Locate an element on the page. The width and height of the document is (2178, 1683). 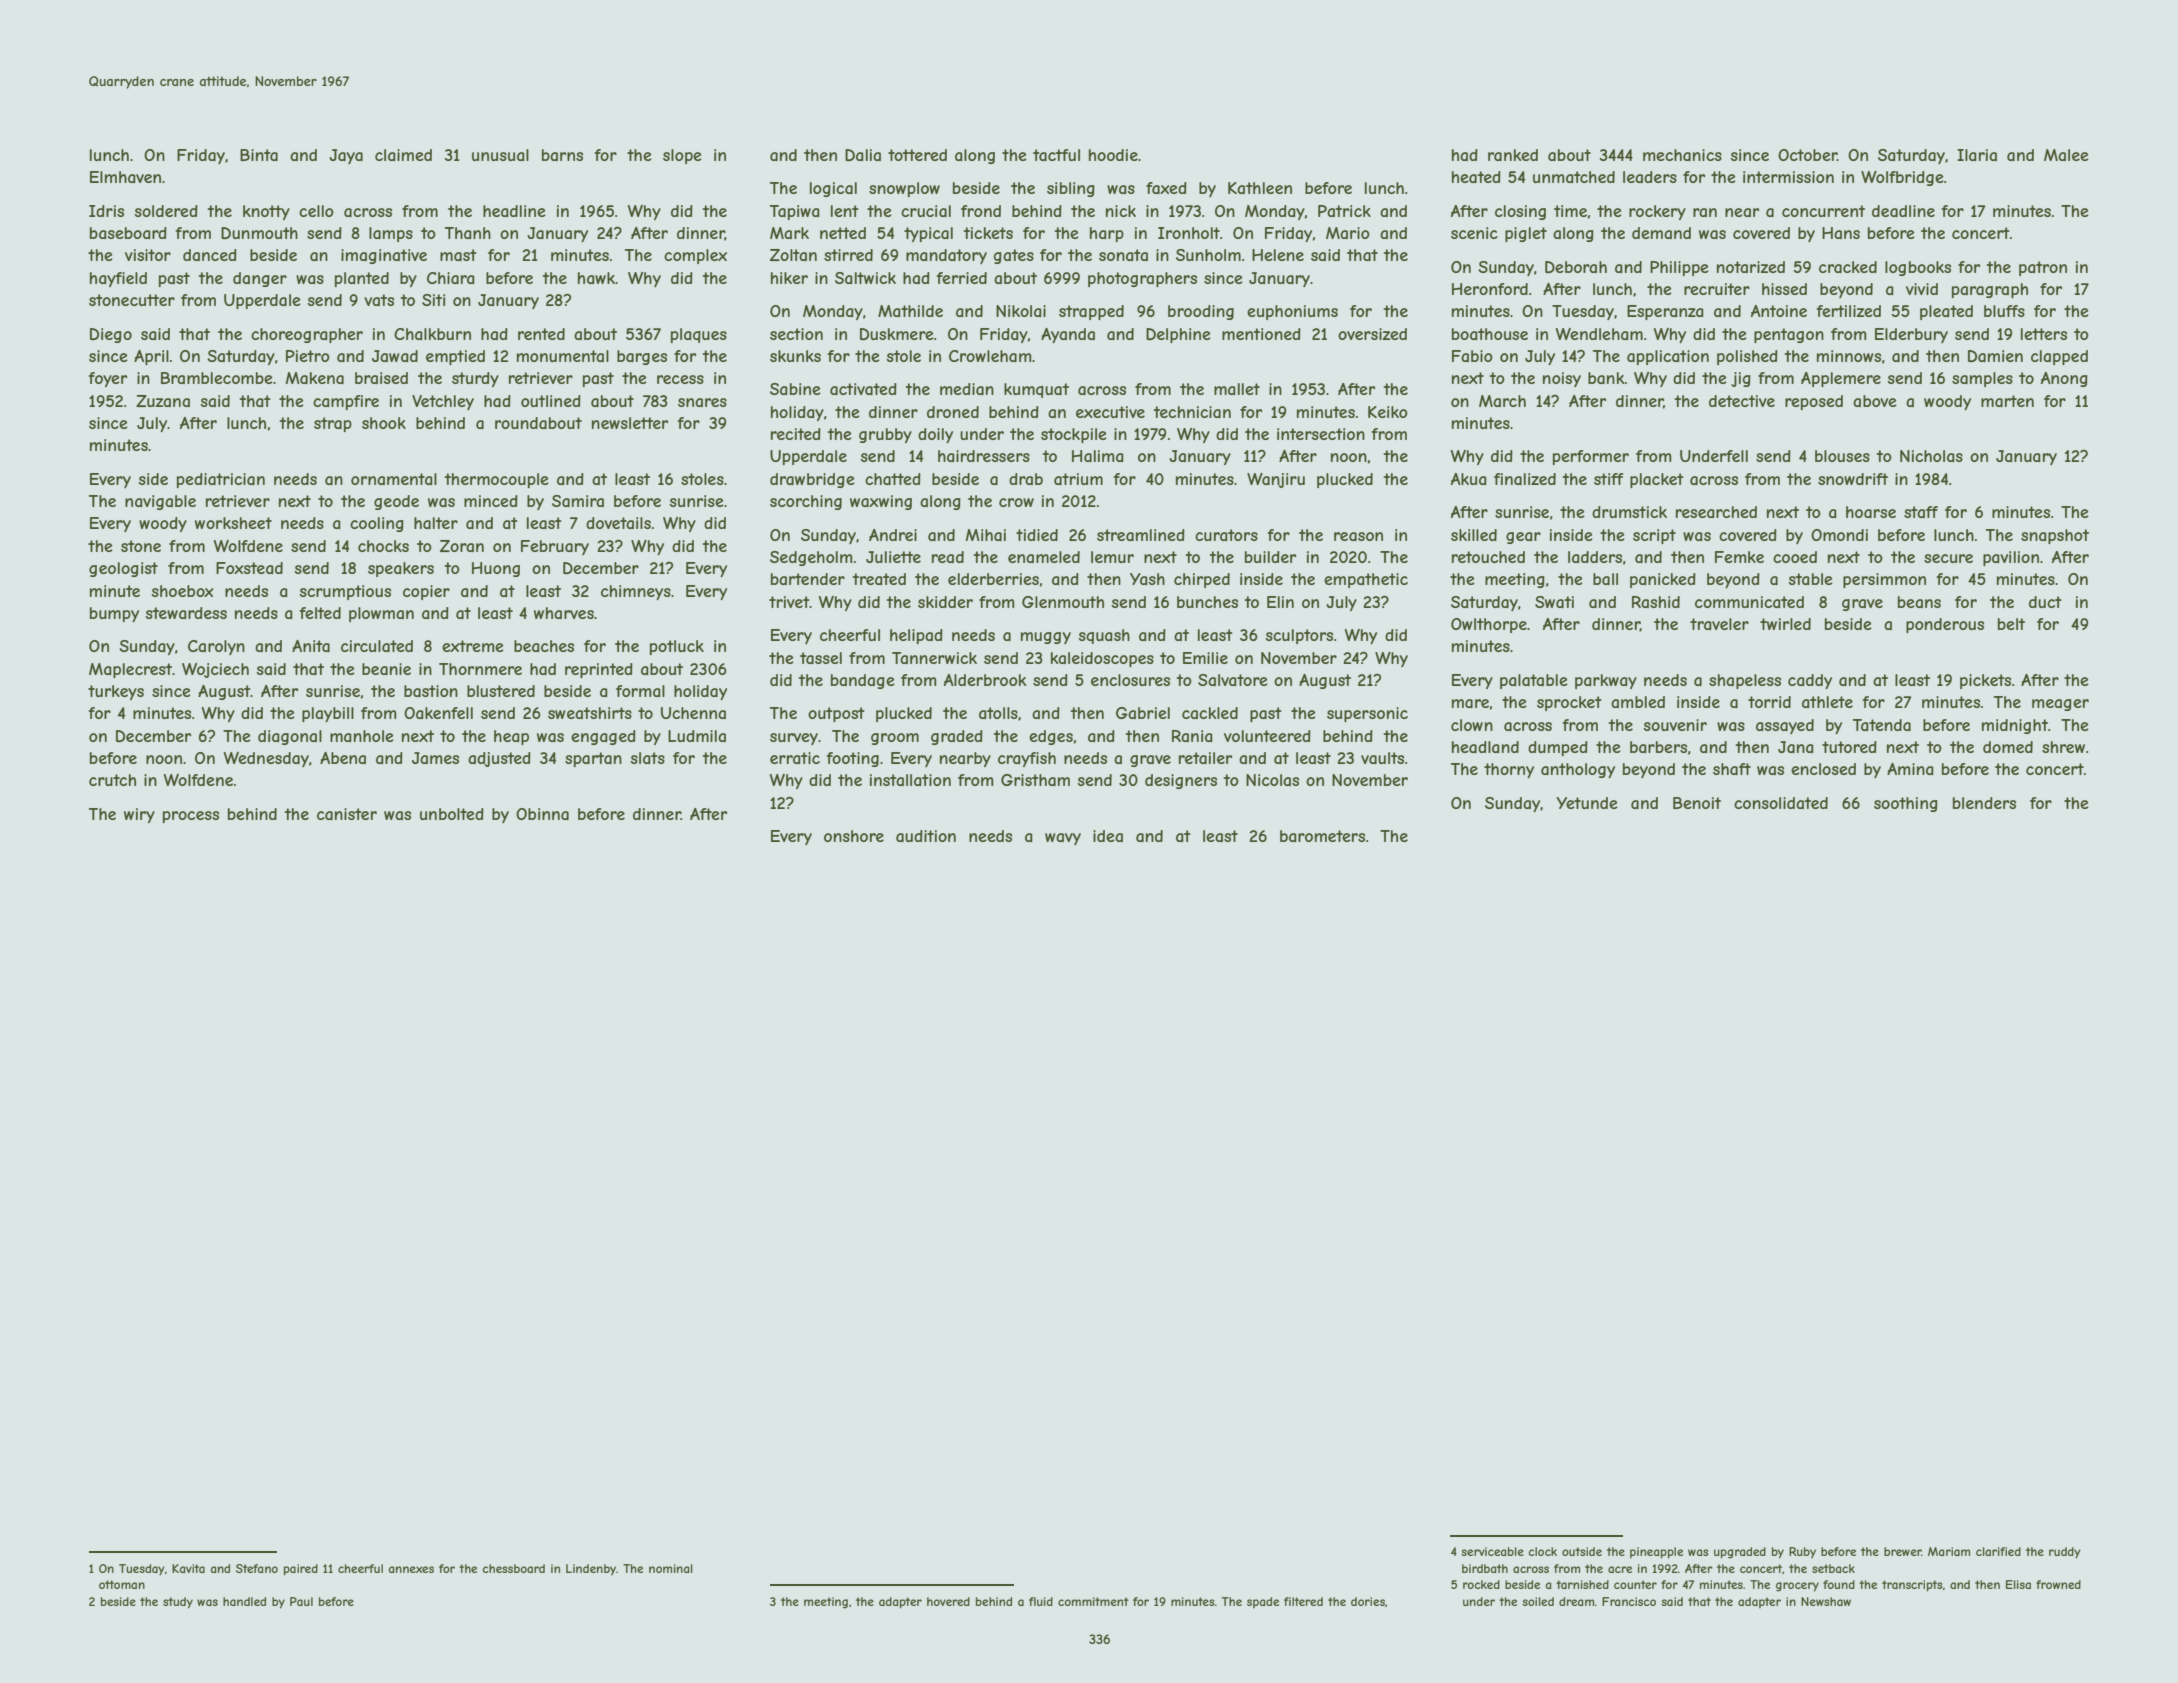
claimed is located at coordinates (403, 155).
